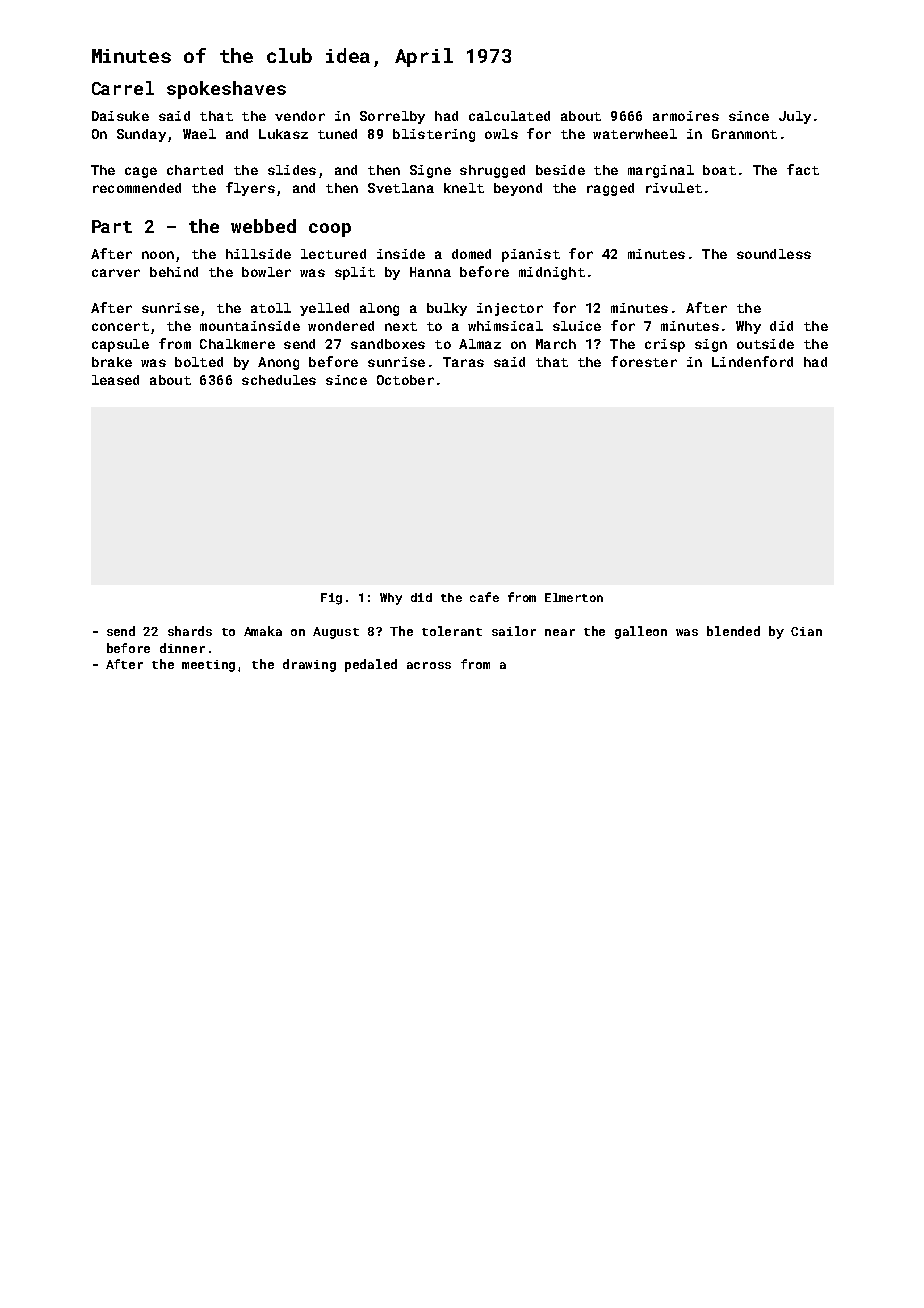 The height and width of the document is (1308, 924). Describe the element at coordinates (752, 361) in the document. I see `Lindenford` at that location.
